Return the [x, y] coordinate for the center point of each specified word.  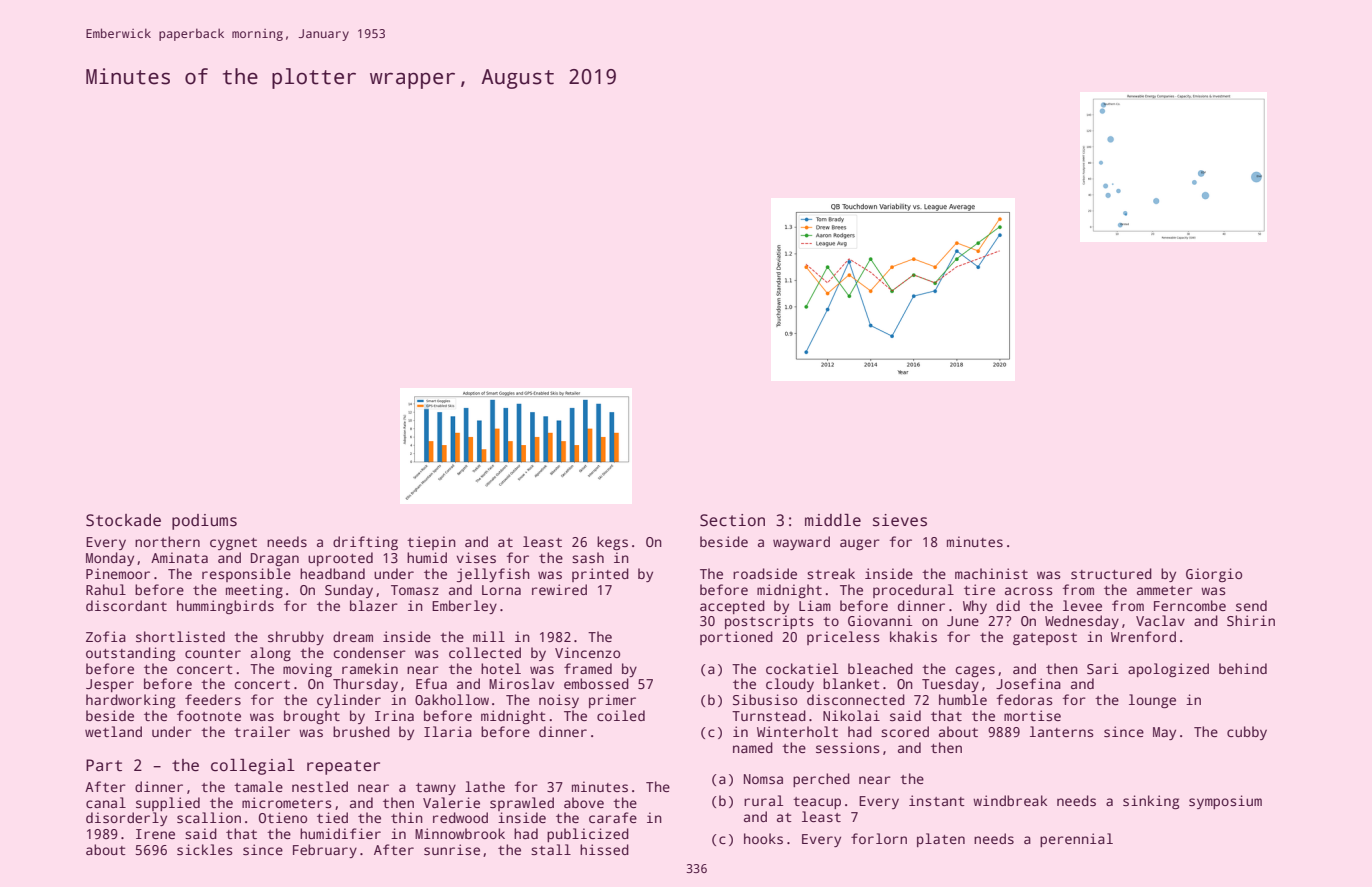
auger [860, 544]
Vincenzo [587, 652]
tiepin [431, 543]
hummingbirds [225, 607]
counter [213, 653]
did [1008, 605]
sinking [1151, 802]
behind [1243, 668]
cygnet [233, 544]
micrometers [286, 802]
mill [489, 636]
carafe [613, 817]
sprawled [522, 804]
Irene [155, 834]
